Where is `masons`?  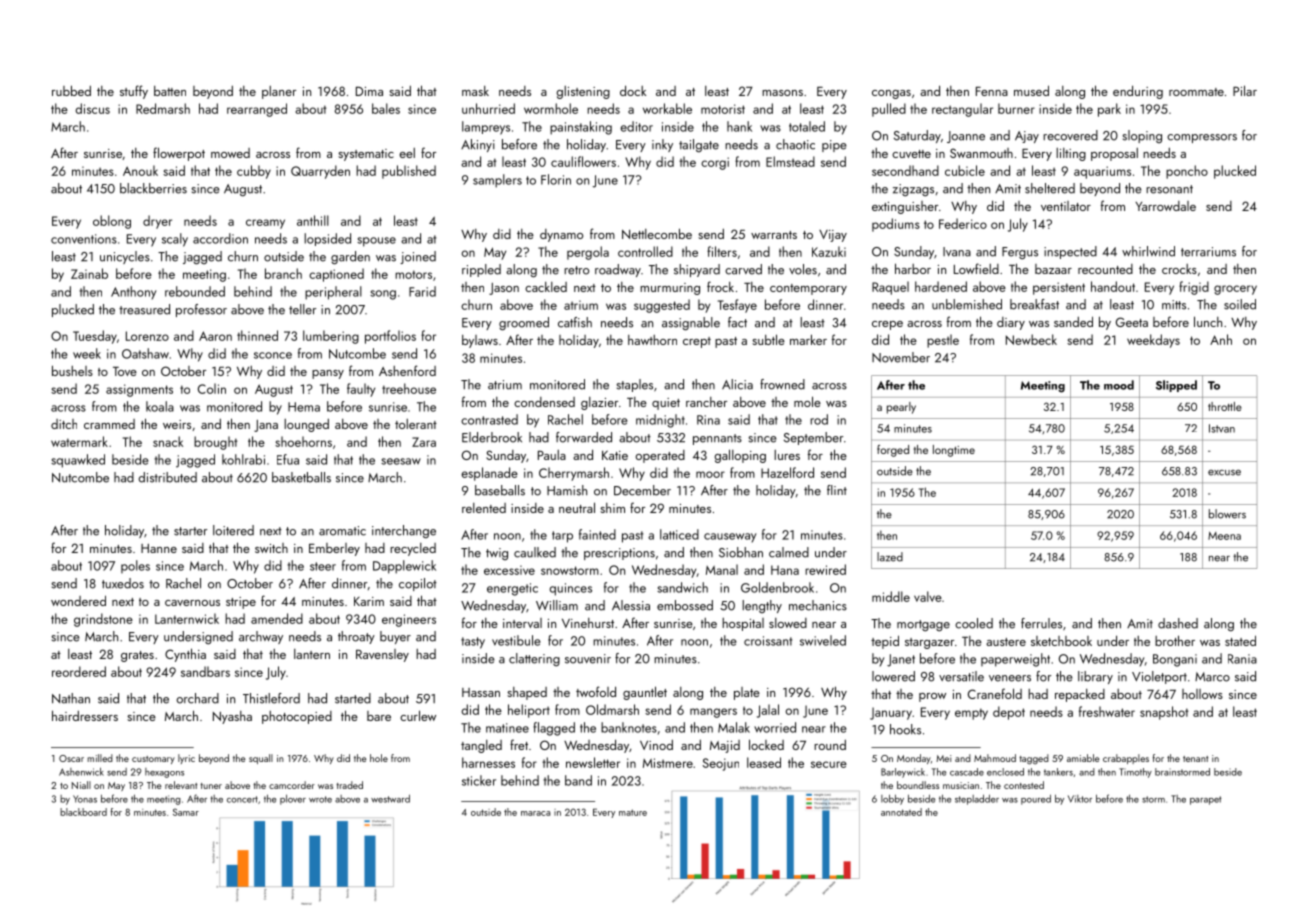 masons is located at coordinates (782, 93).
